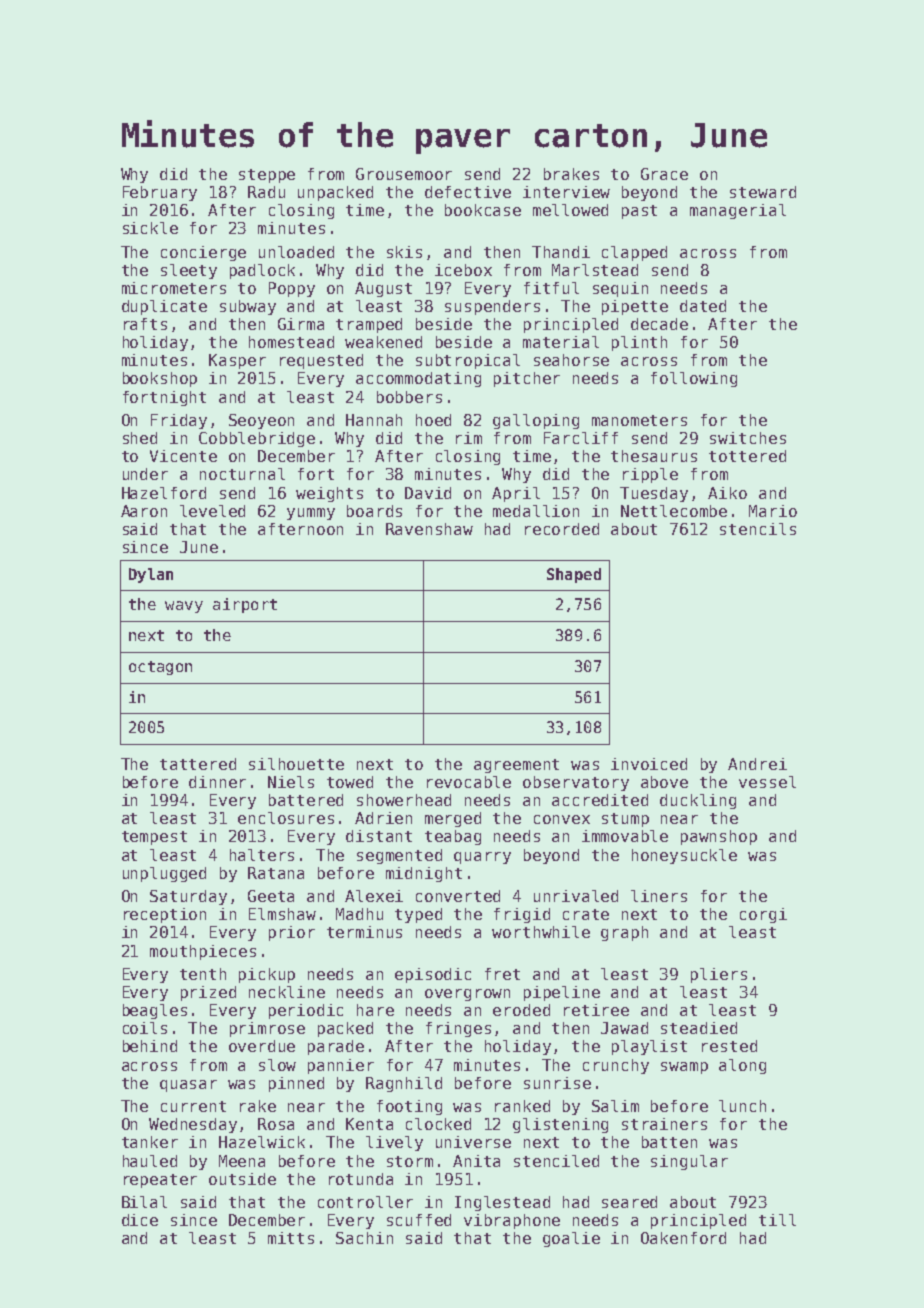  Describe the element at coordinates (165, 915) in the screenshot. I see `reception` at that location.
